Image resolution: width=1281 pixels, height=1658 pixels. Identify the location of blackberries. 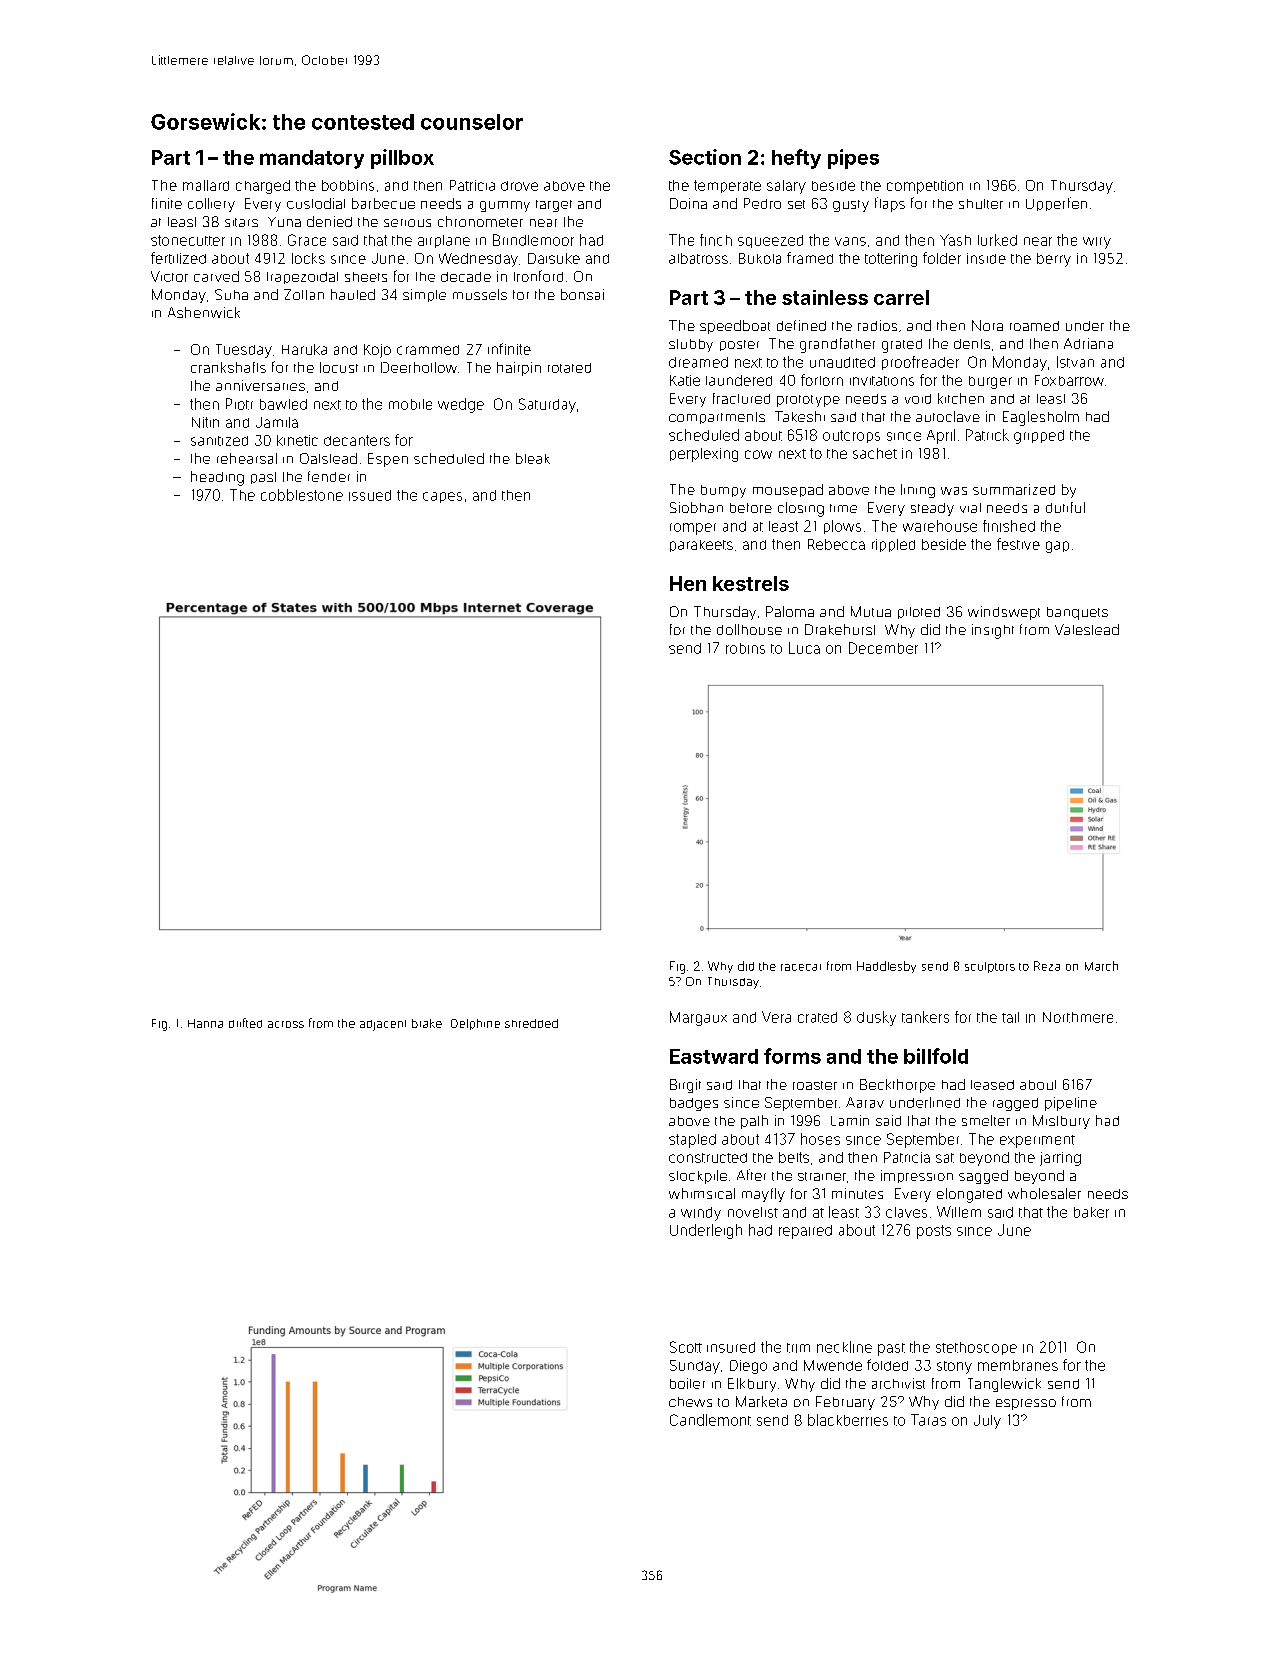
(848, 1420).
